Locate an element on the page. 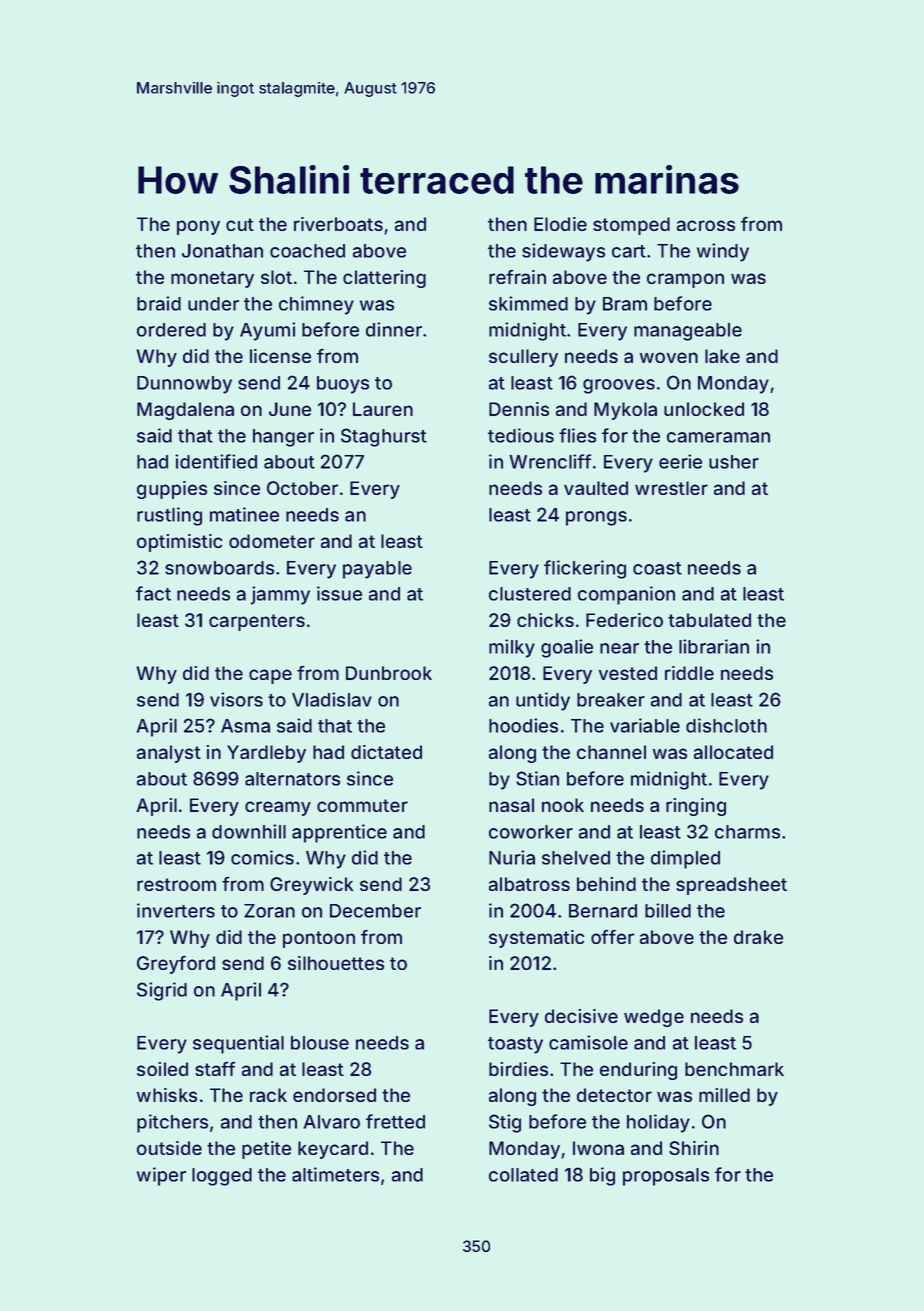  pony is located at coordinates (198, 227).
